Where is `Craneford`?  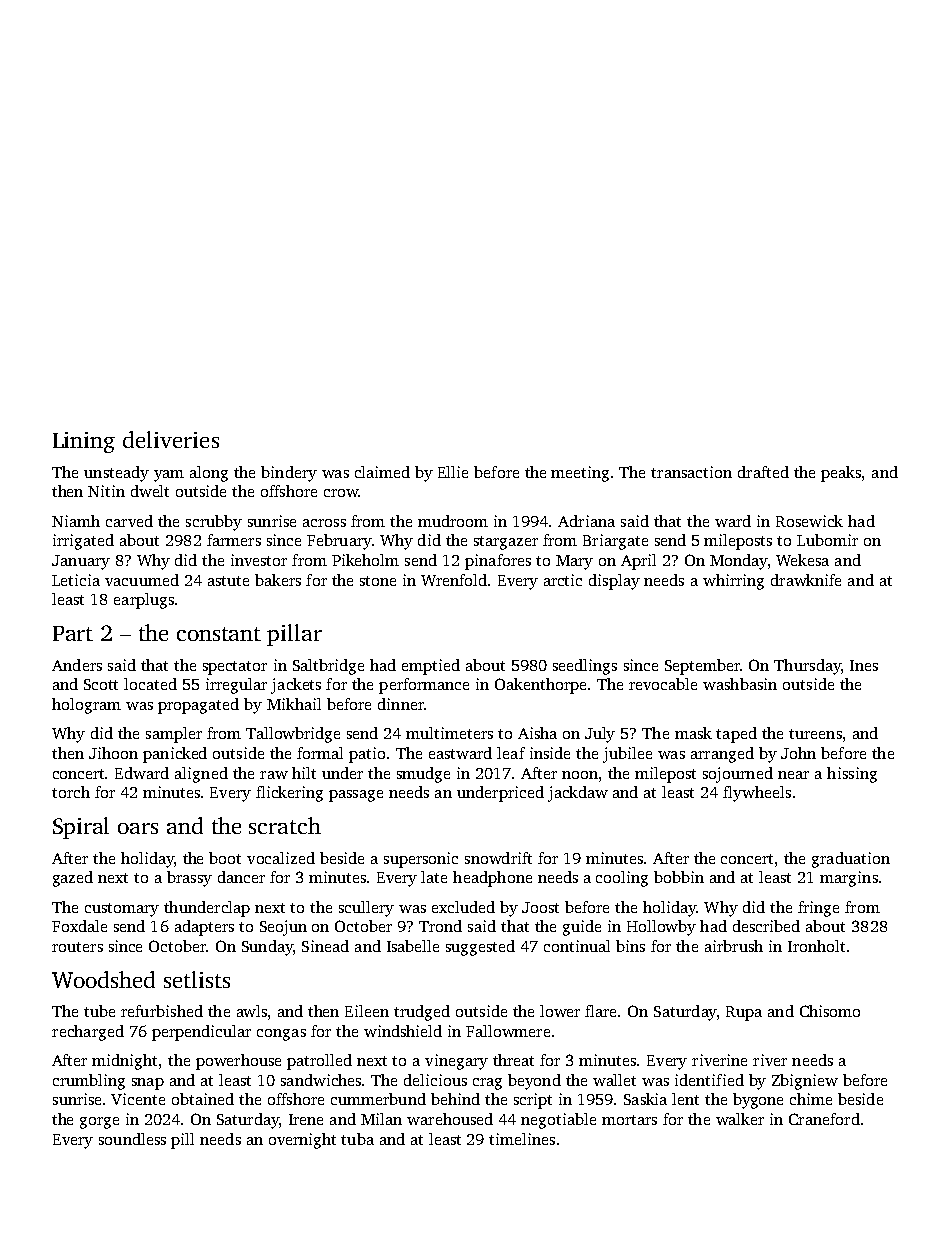
Craneford is located at coordinates (824, 1119).
